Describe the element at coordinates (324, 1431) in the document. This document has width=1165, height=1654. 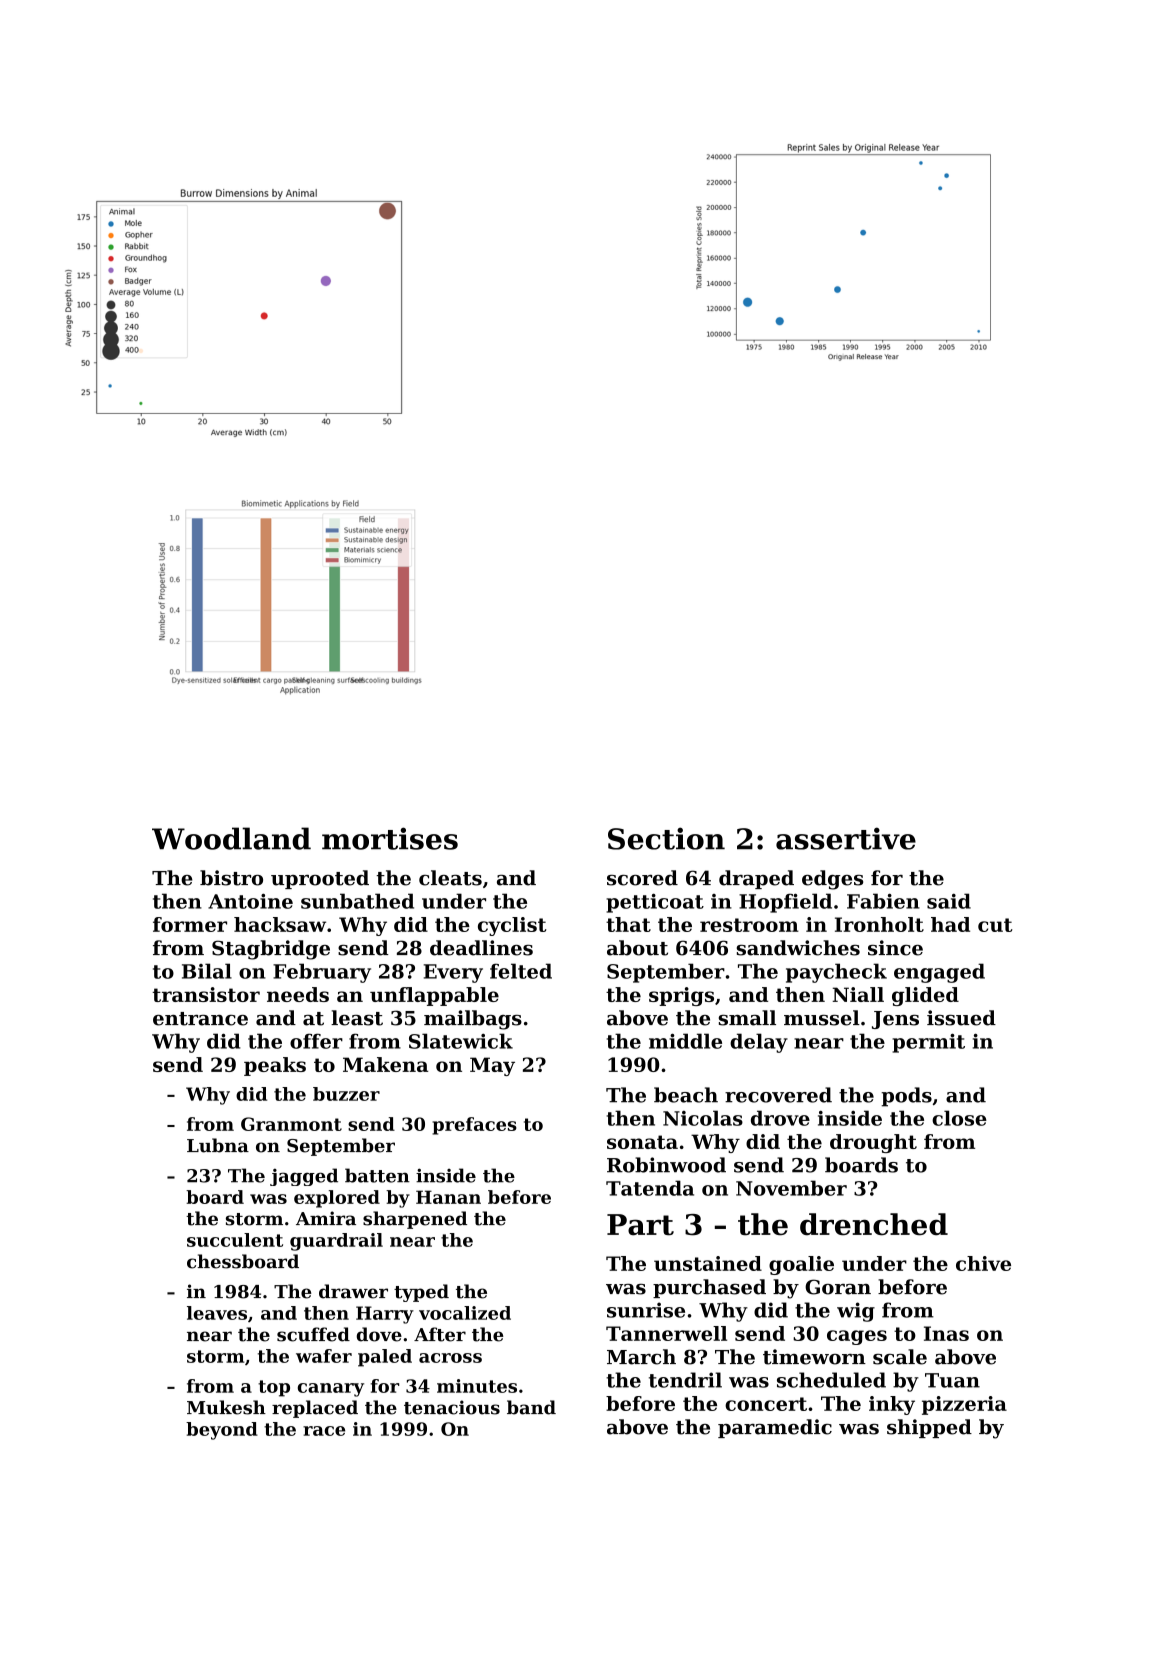
I see `race` at that location.
